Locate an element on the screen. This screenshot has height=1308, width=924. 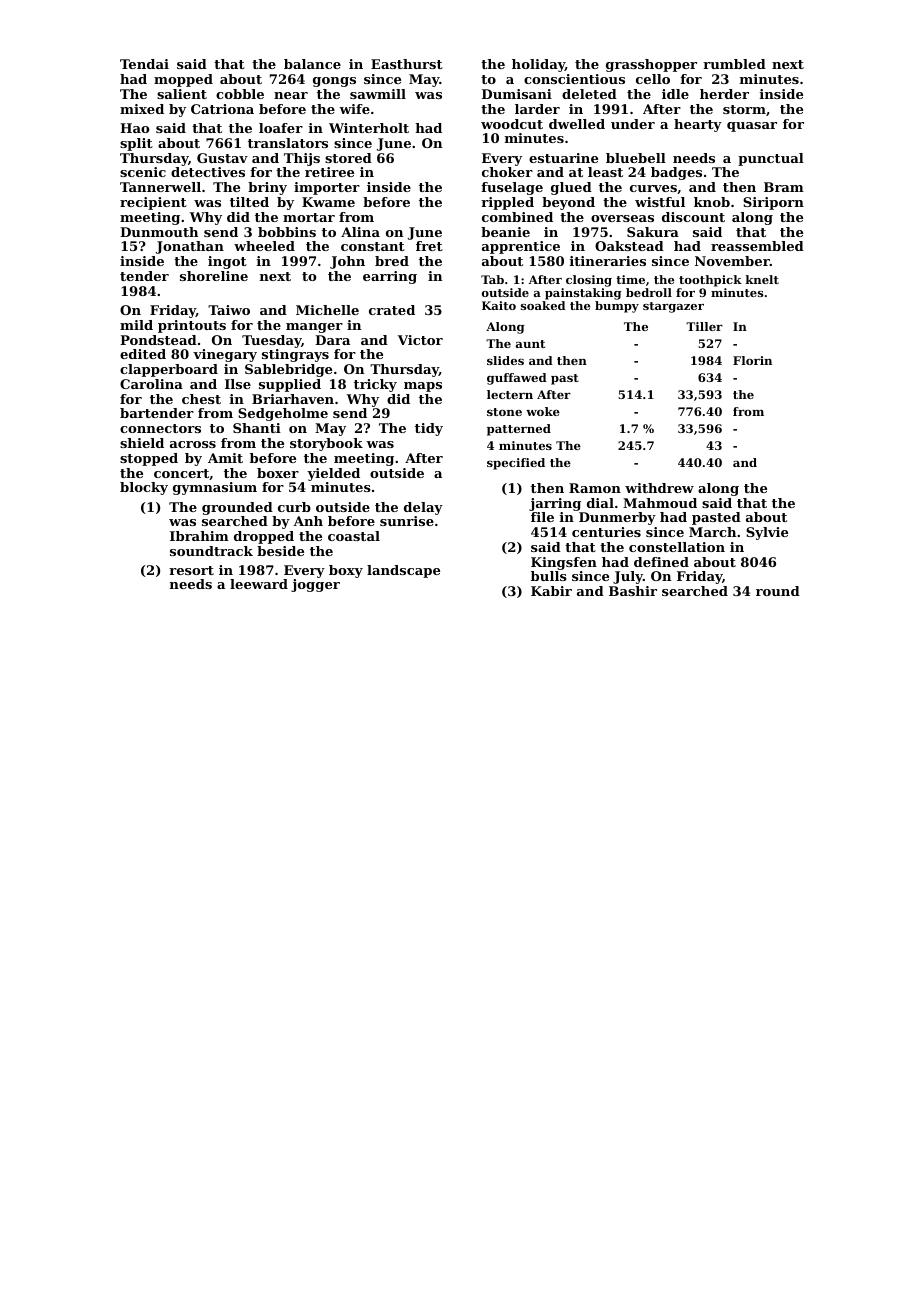
resort is located at coordinates (191, 570).
